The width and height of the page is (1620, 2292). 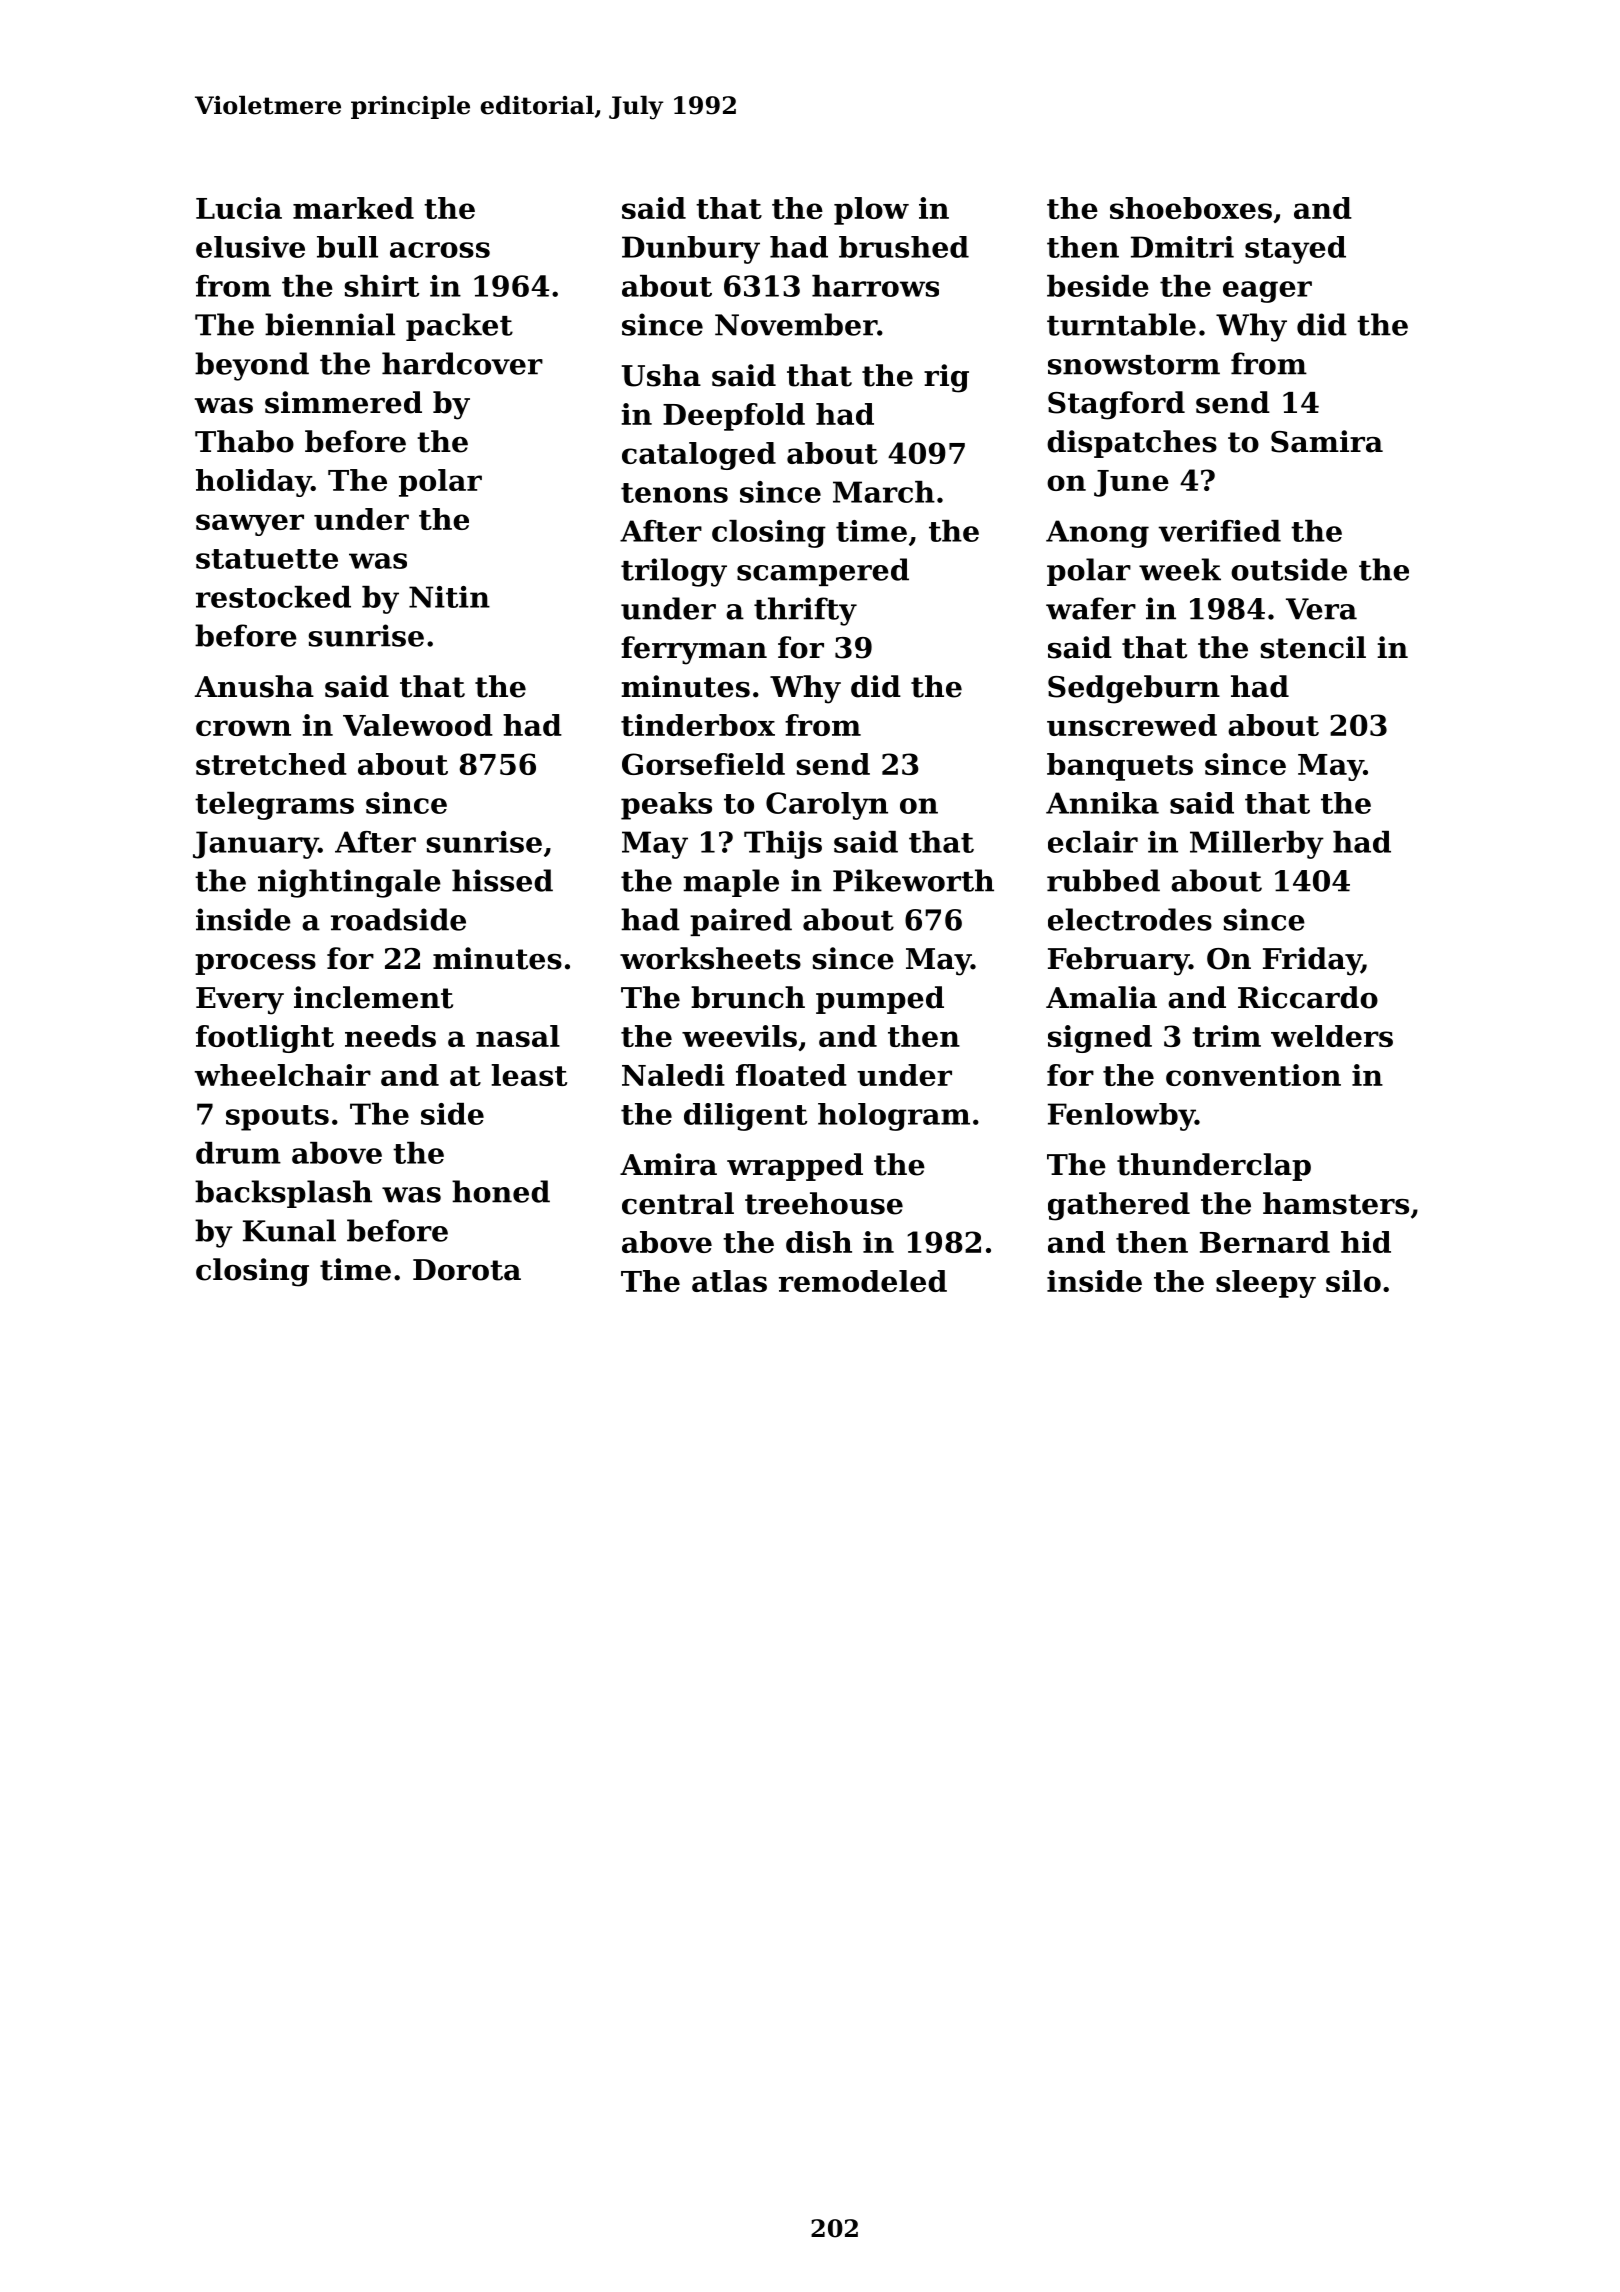 I want to click on wafer, so click(x=1091, y=608).
